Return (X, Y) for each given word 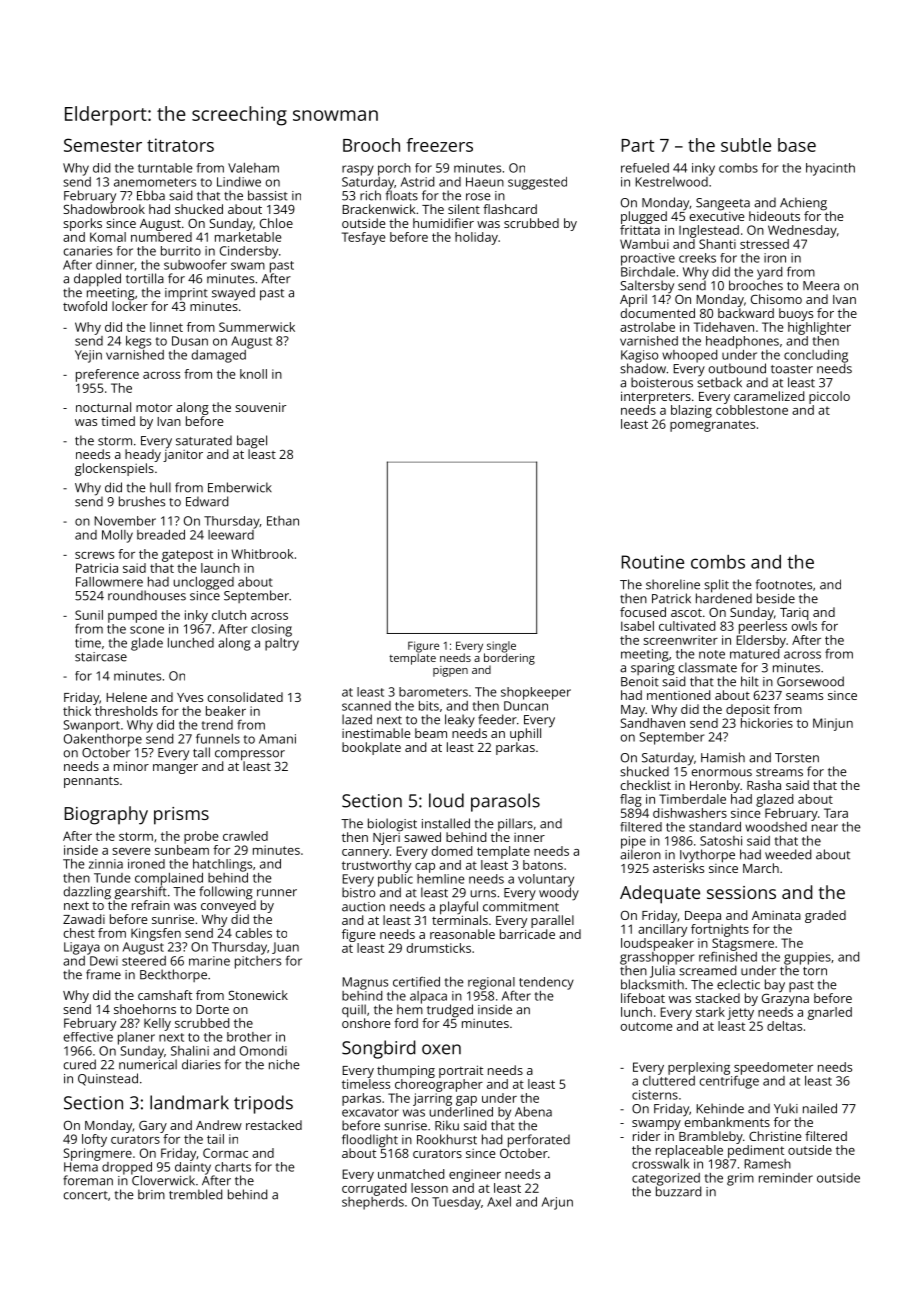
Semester (103, 145)
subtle (746, 145)
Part (638, 145)
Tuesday (456, 1203)
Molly (117, 536)
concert (86, 1195)
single (501, 647)
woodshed (776, 827)
